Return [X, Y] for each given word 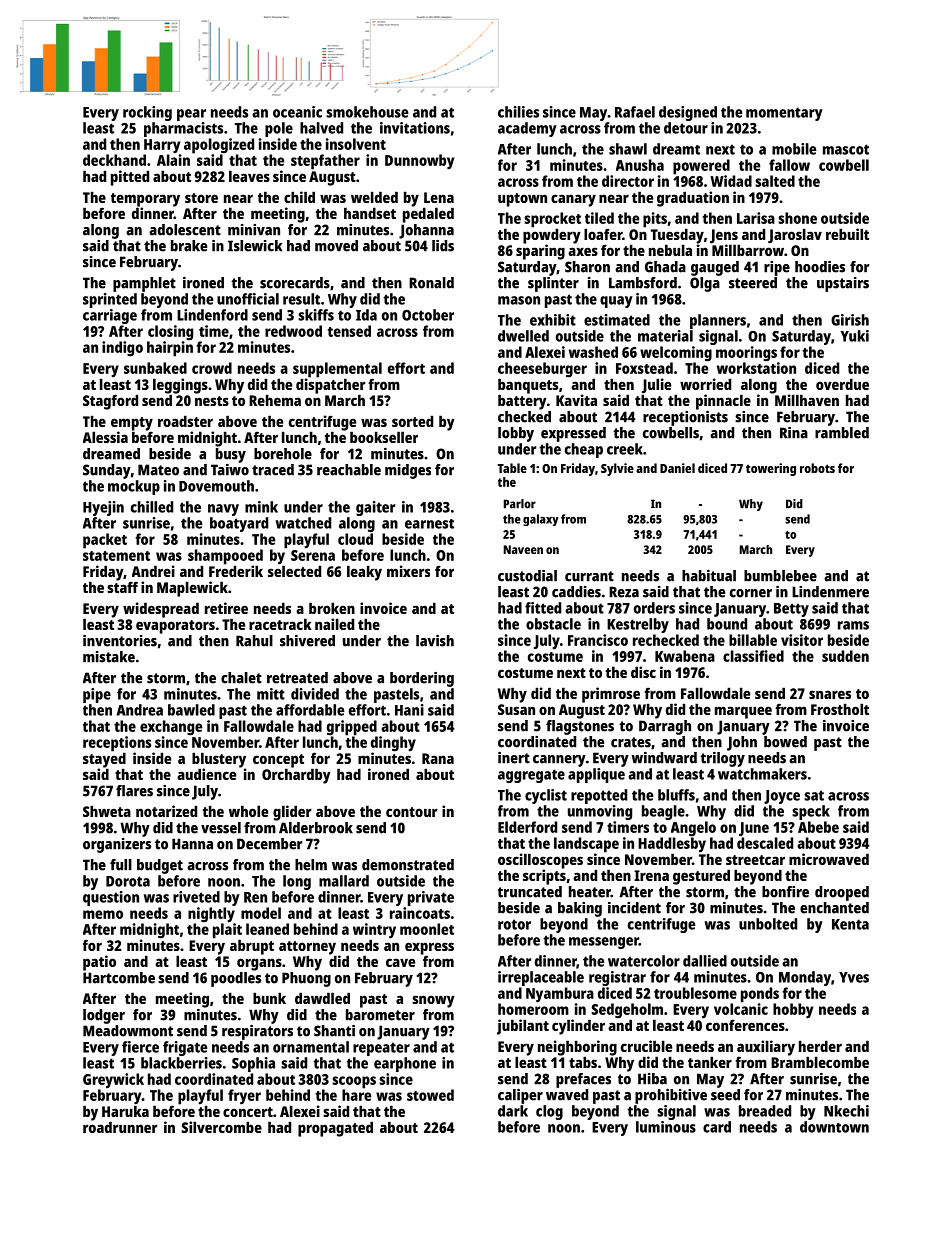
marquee [743, 712]
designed [688, 113]
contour [412, 812]
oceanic [297, 112]
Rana [438, 758]
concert [248, 1112]
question [111, 898]
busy [231, 455]
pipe [97, 695]
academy [527, 129]
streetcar [755, 860]
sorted [412, 421]
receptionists [685, 418]
